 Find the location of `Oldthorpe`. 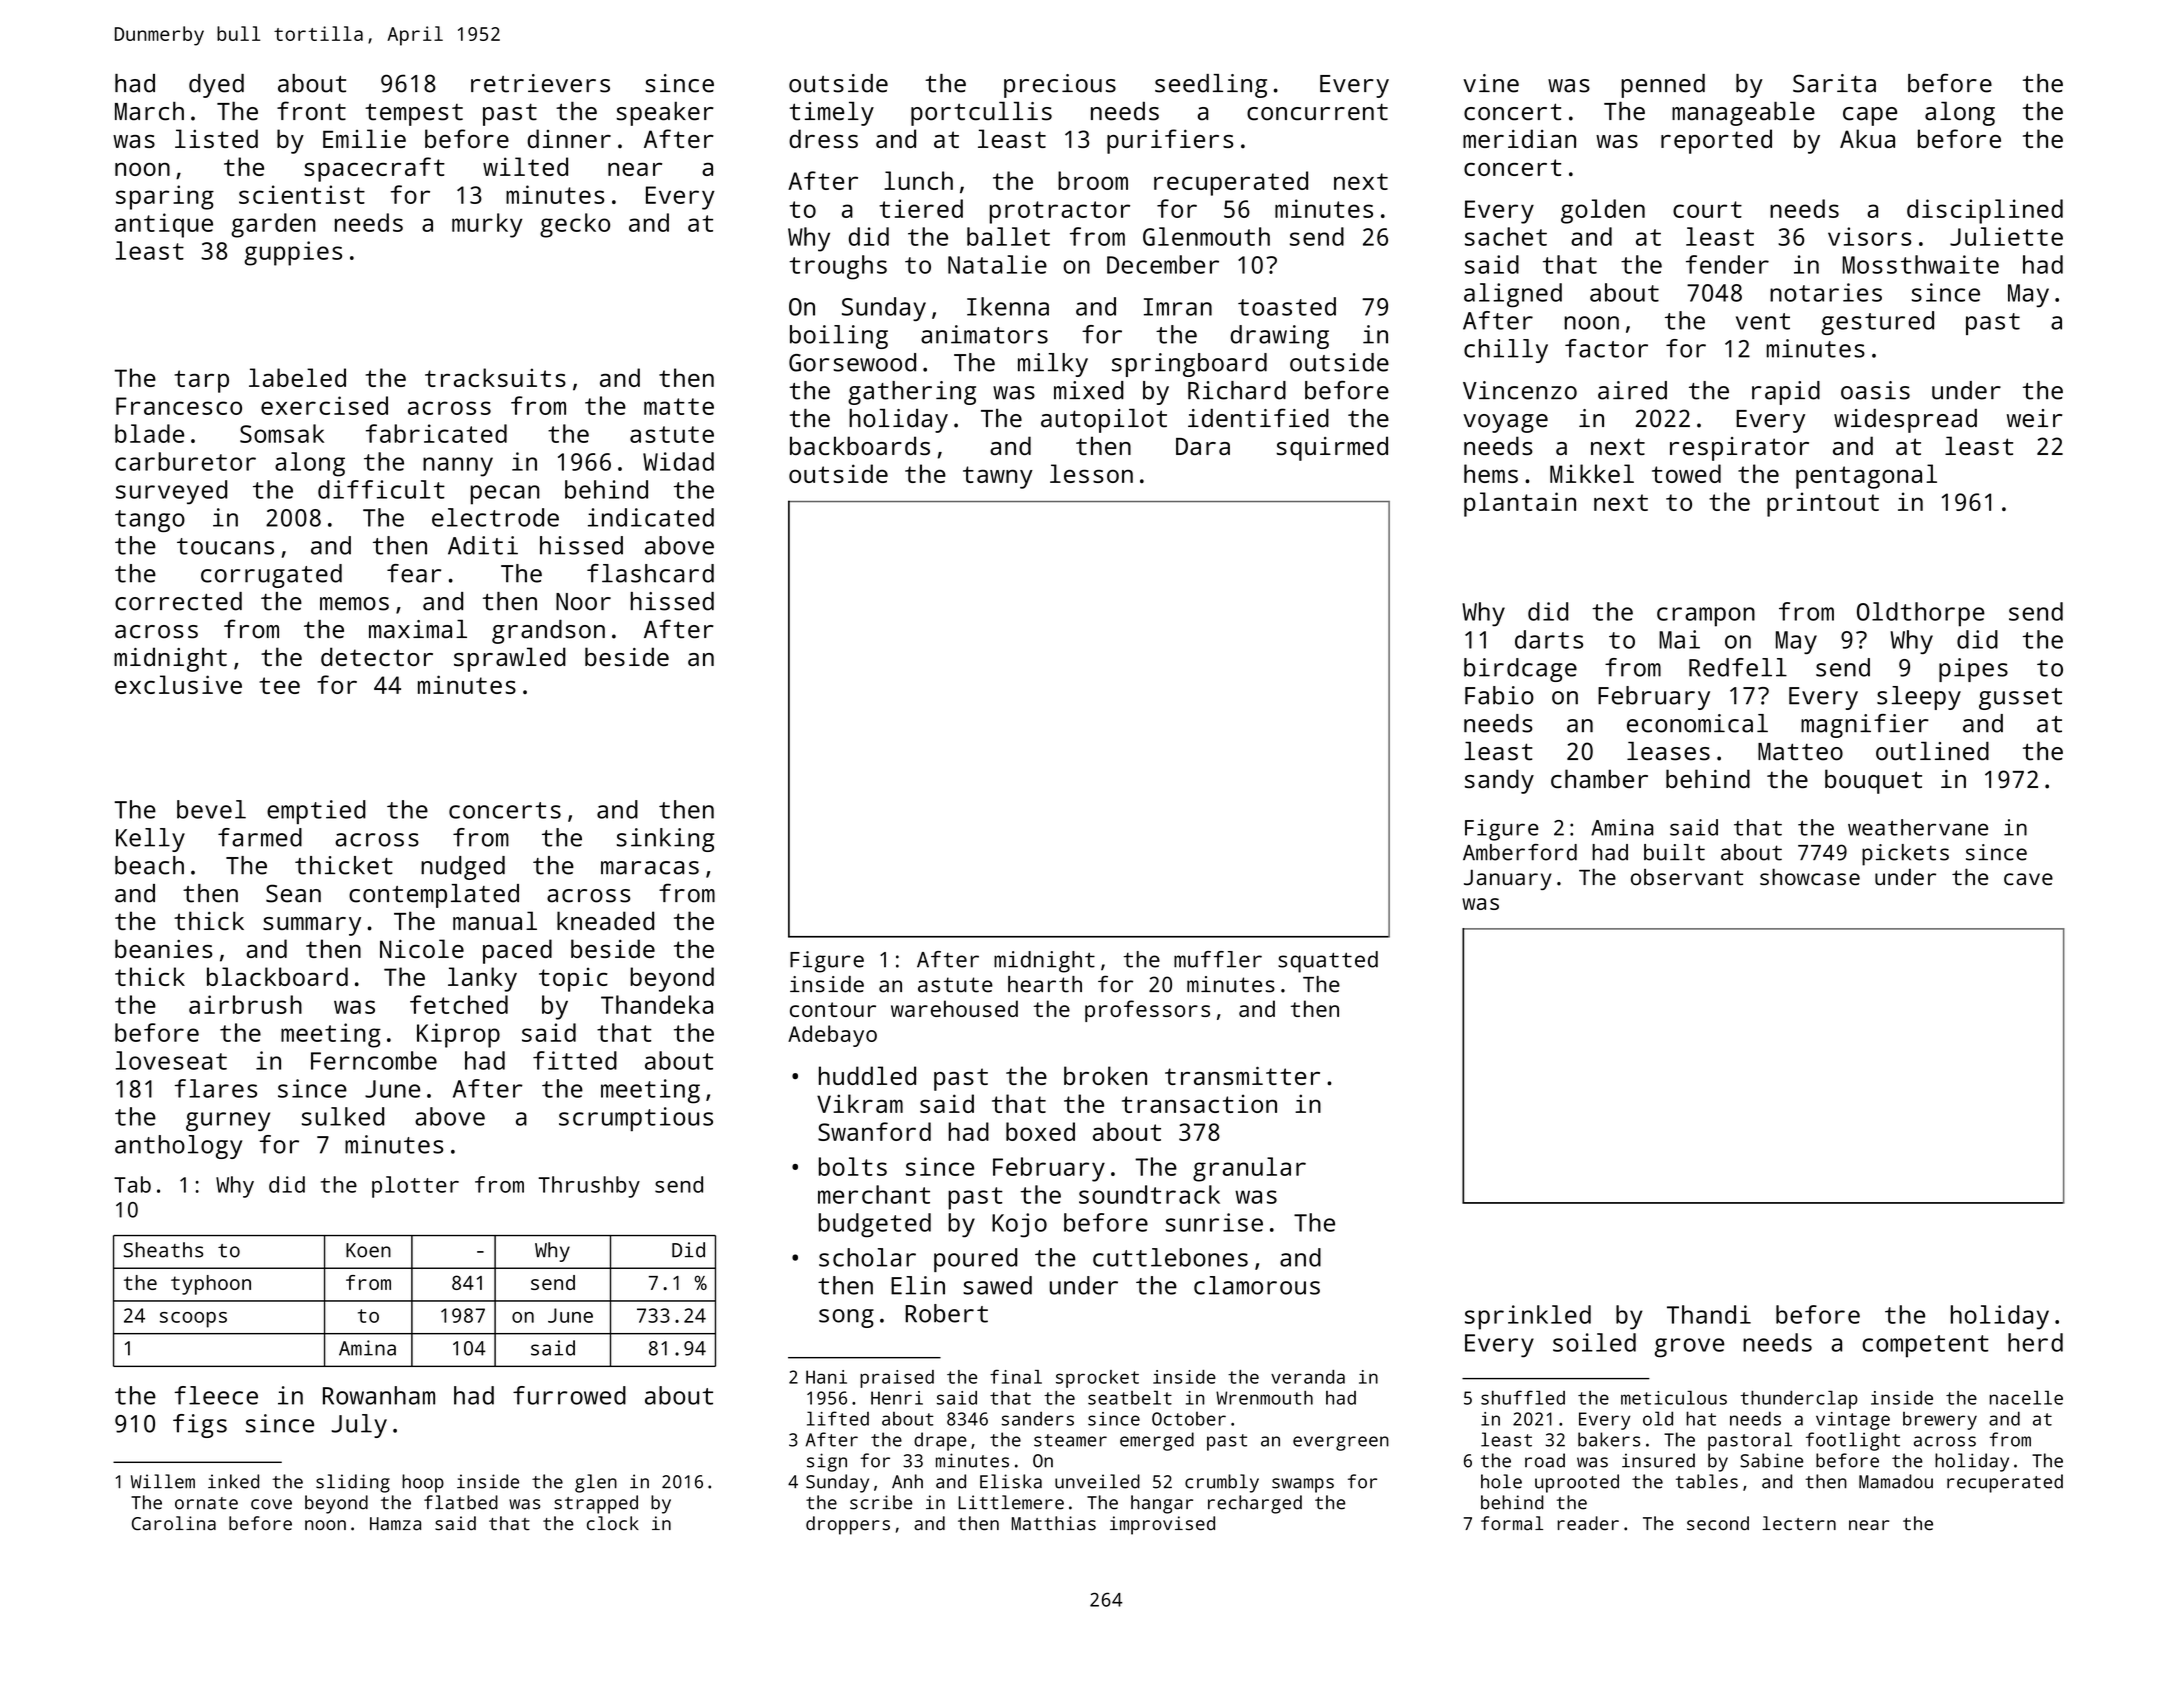

Oldthorpe is located at coordinates (1921, 614).
